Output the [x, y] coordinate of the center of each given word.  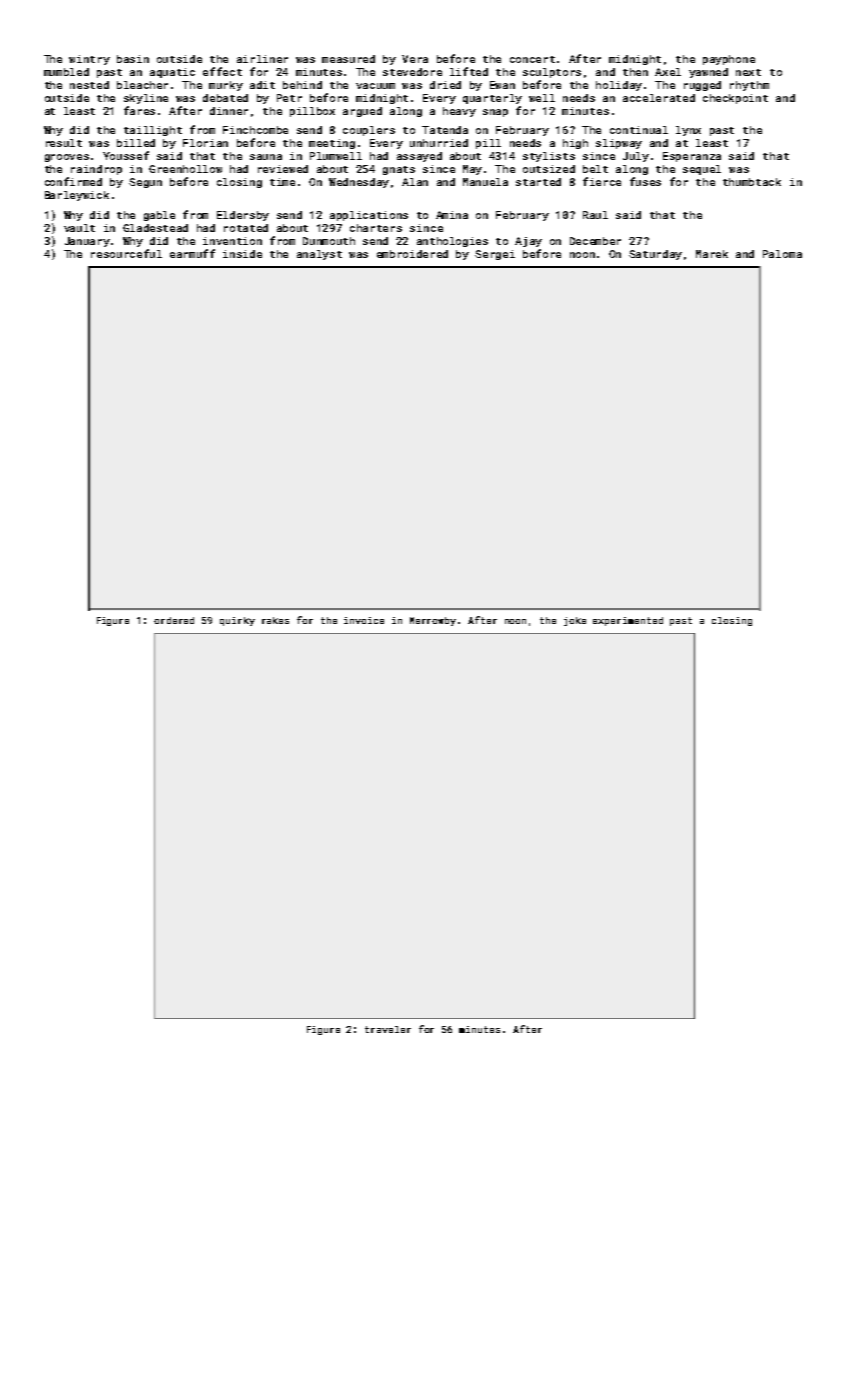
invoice [364, 620]
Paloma [782, 254]
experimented [628, 621]
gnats [399, 170]
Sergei [495, 255]
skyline [146, 99]
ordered [174, 620]
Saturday [655, 255]
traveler [388, 1029]
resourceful [126, 253]
